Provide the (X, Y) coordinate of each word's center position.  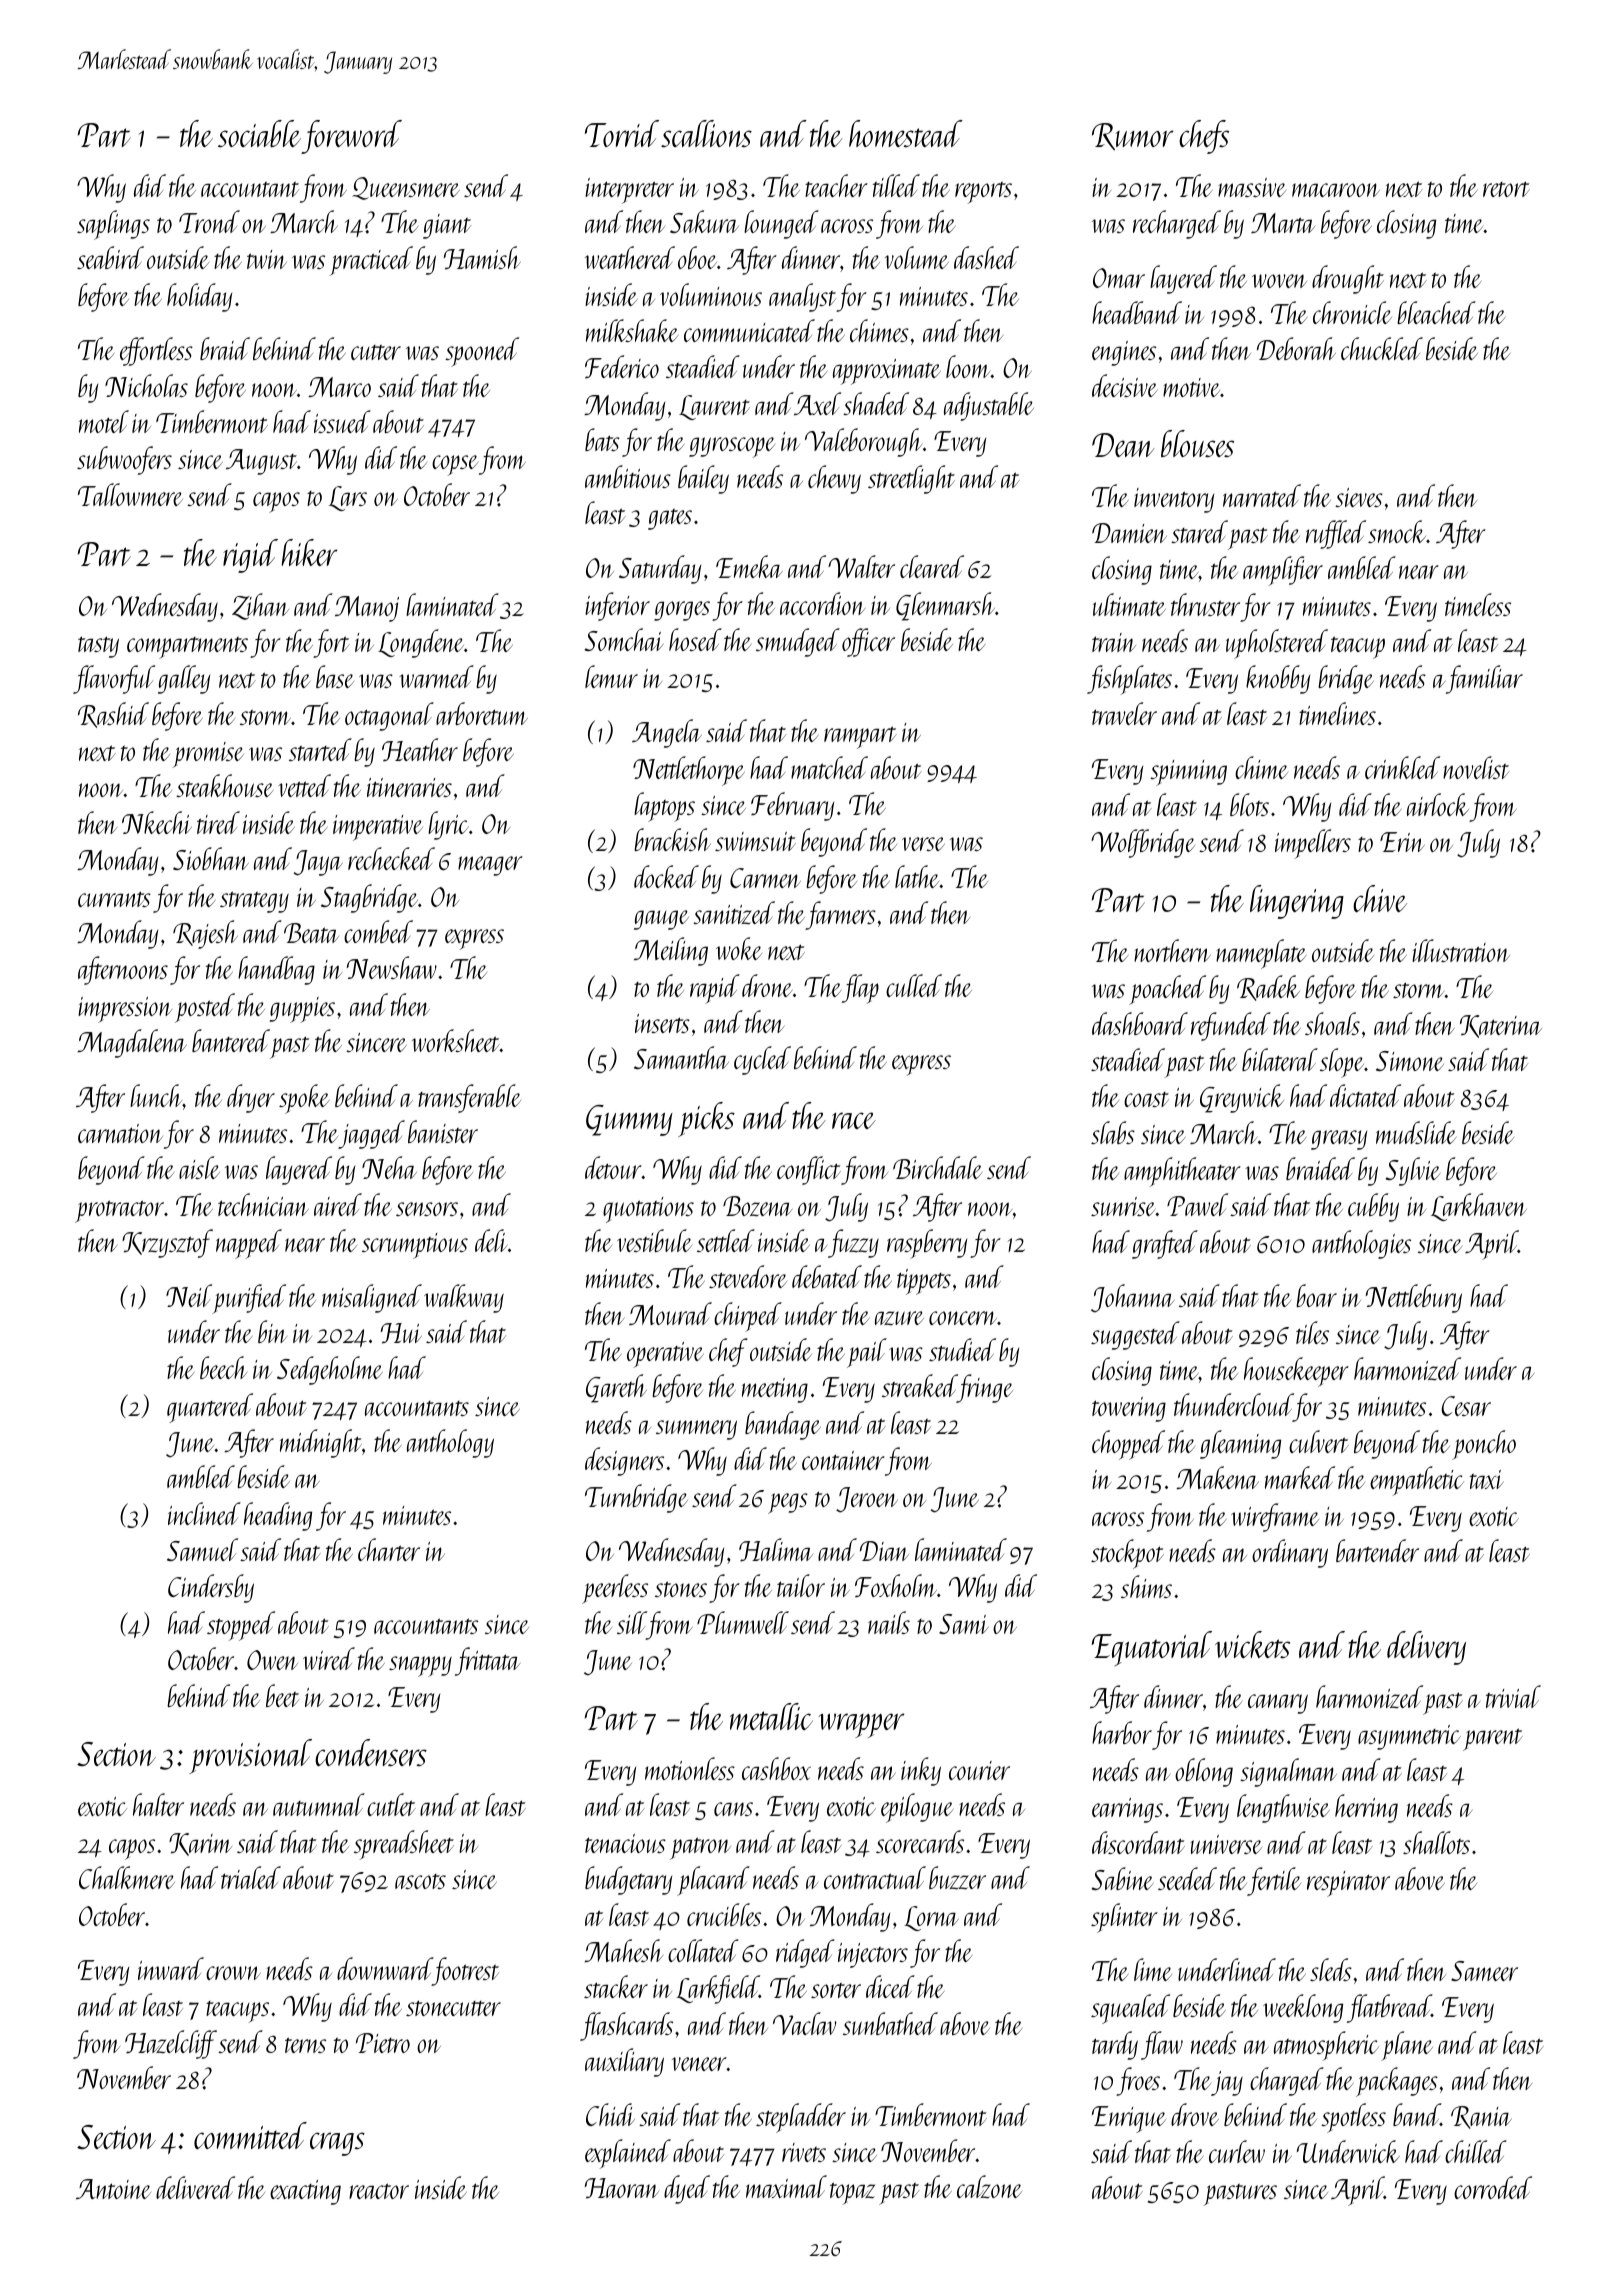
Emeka (749, 566)
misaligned (372, 1298)
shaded (876, 403)
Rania (1481, 2117)
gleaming (1240, 1444)
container (843, 1460)
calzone (989, 2187)
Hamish (482, 257)
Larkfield (717, 1989)
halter (158, 1804)
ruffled (1336, 534)
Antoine (113, 2189)
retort (1506, 189)
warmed (436, 676)
